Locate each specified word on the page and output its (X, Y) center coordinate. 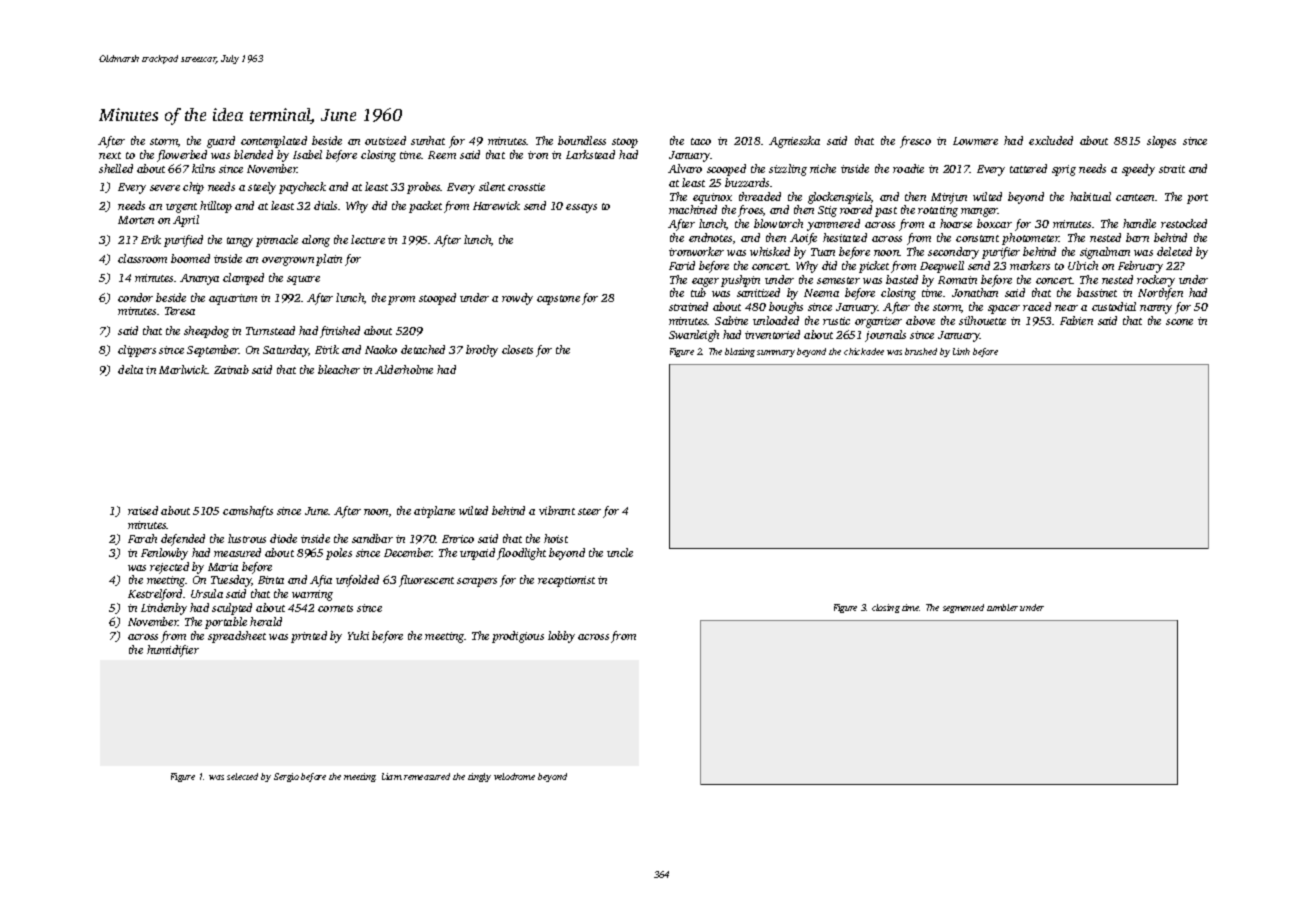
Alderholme (404, 369)
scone (1179, 322)
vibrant (557, 510)
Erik (151, 239)
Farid (682, 265)
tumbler (1002, 607)
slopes (1161, 142)
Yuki (358, 635)
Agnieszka (794, 142)
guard (221, 142)
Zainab (231, 369)
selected (242, 776)
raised (143, 510)
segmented (963, 608)
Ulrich (1083, 265)
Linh (961, 351)
